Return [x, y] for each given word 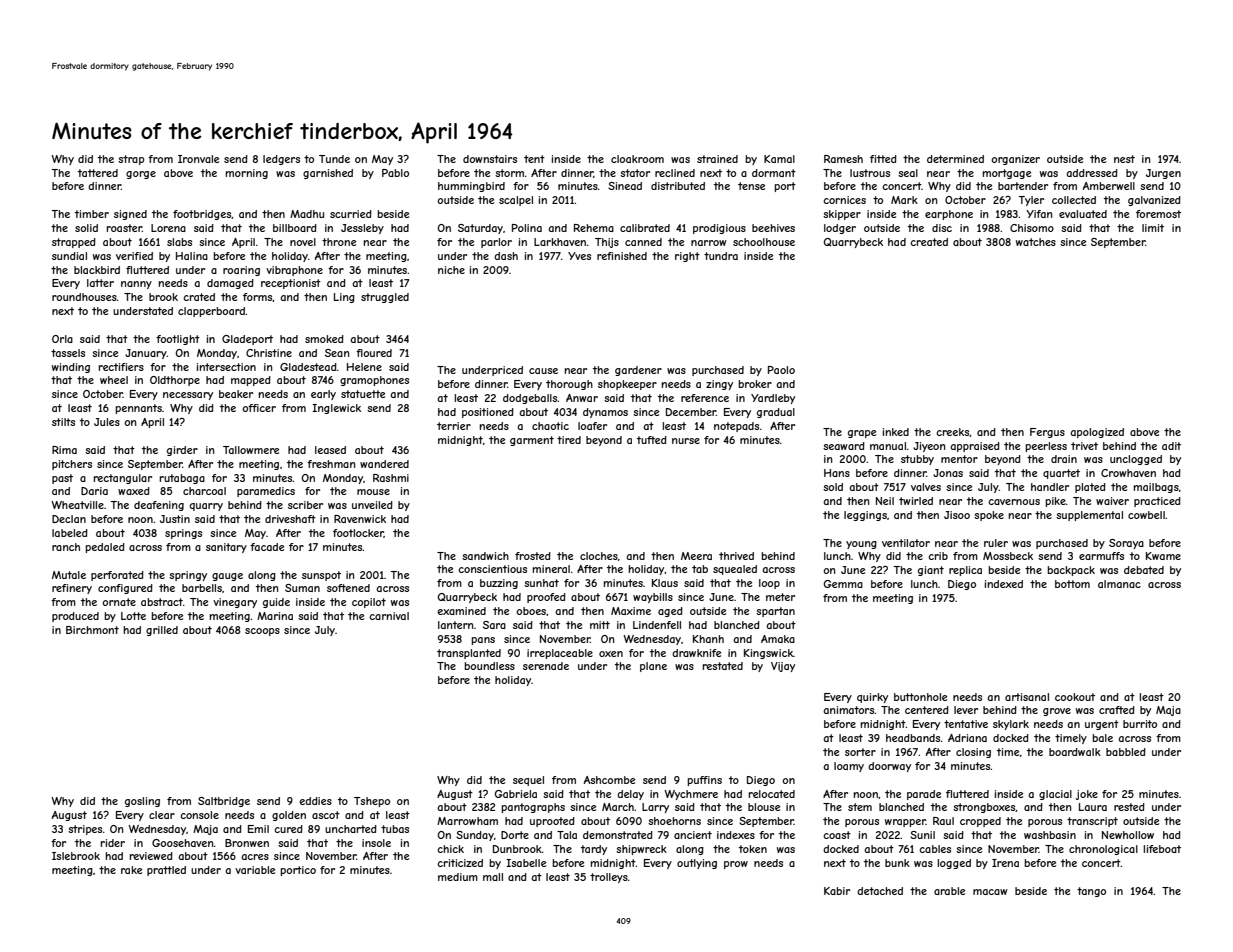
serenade [546, 666]
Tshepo [372, 802]
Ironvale [198, 159]
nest [1124, 159]
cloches [599, 556]
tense [751, 186]
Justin [175, 519]
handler [1050, 487]
